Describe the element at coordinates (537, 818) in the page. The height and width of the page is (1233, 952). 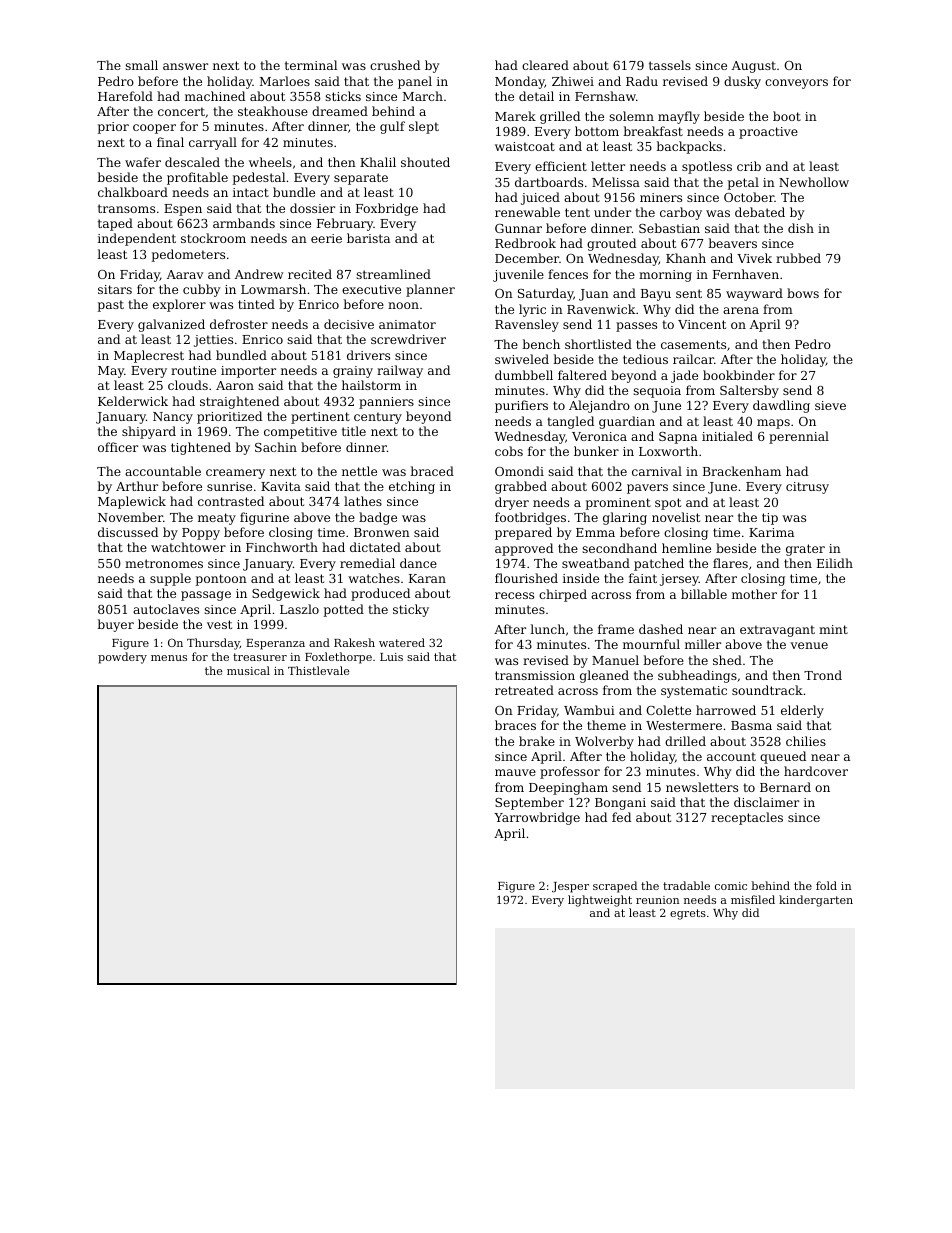
I see `Yarrowbridge` at that location.
